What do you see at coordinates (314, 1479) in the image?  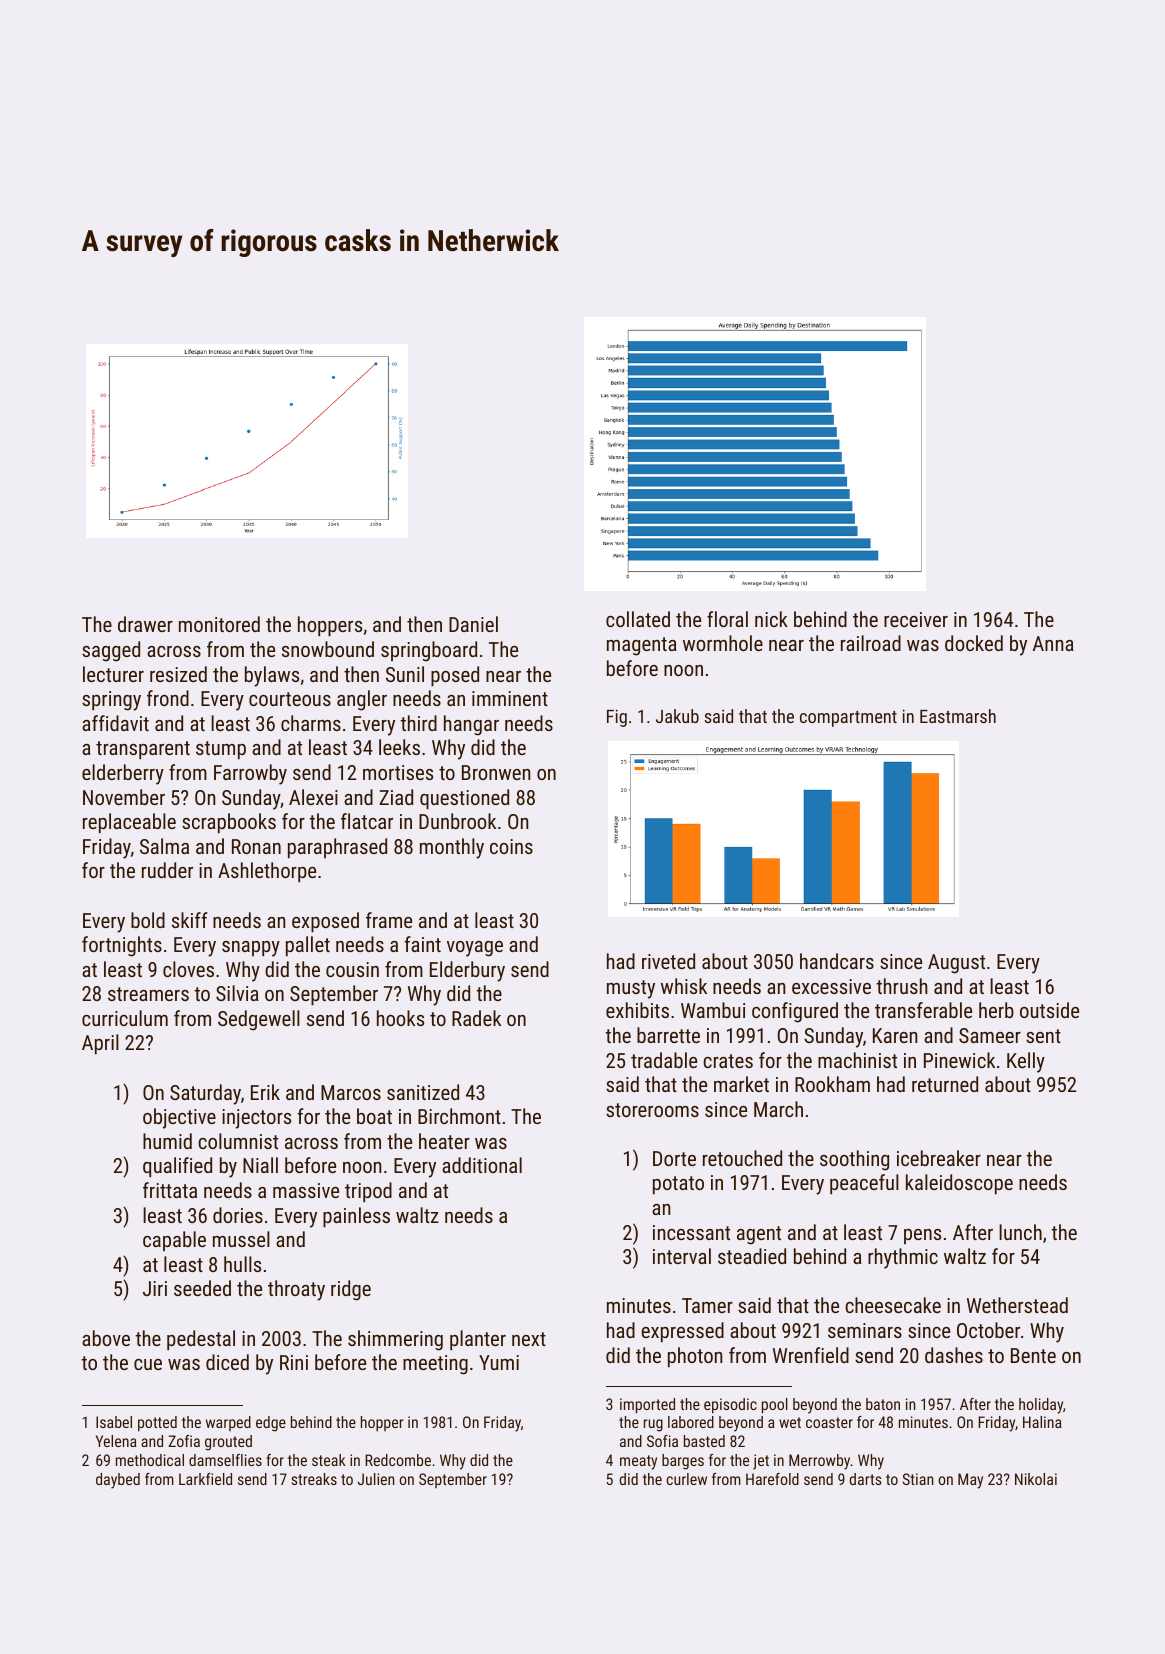 I see `streaks` at bounding box center [314, 1479].
